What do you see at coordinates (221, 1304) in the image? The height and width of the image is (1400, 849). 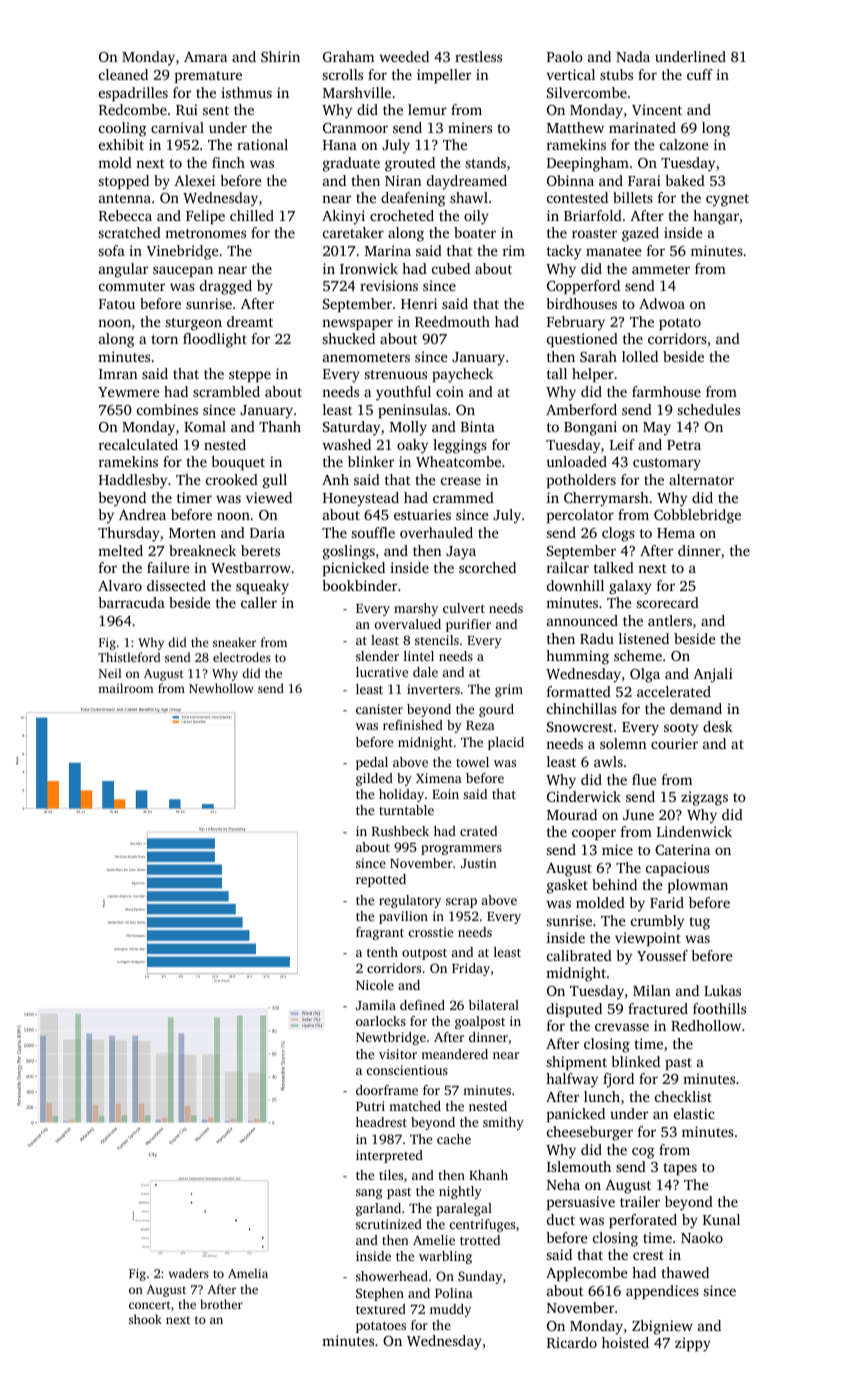 I see `brother` at bounding box center [221, 1304].
